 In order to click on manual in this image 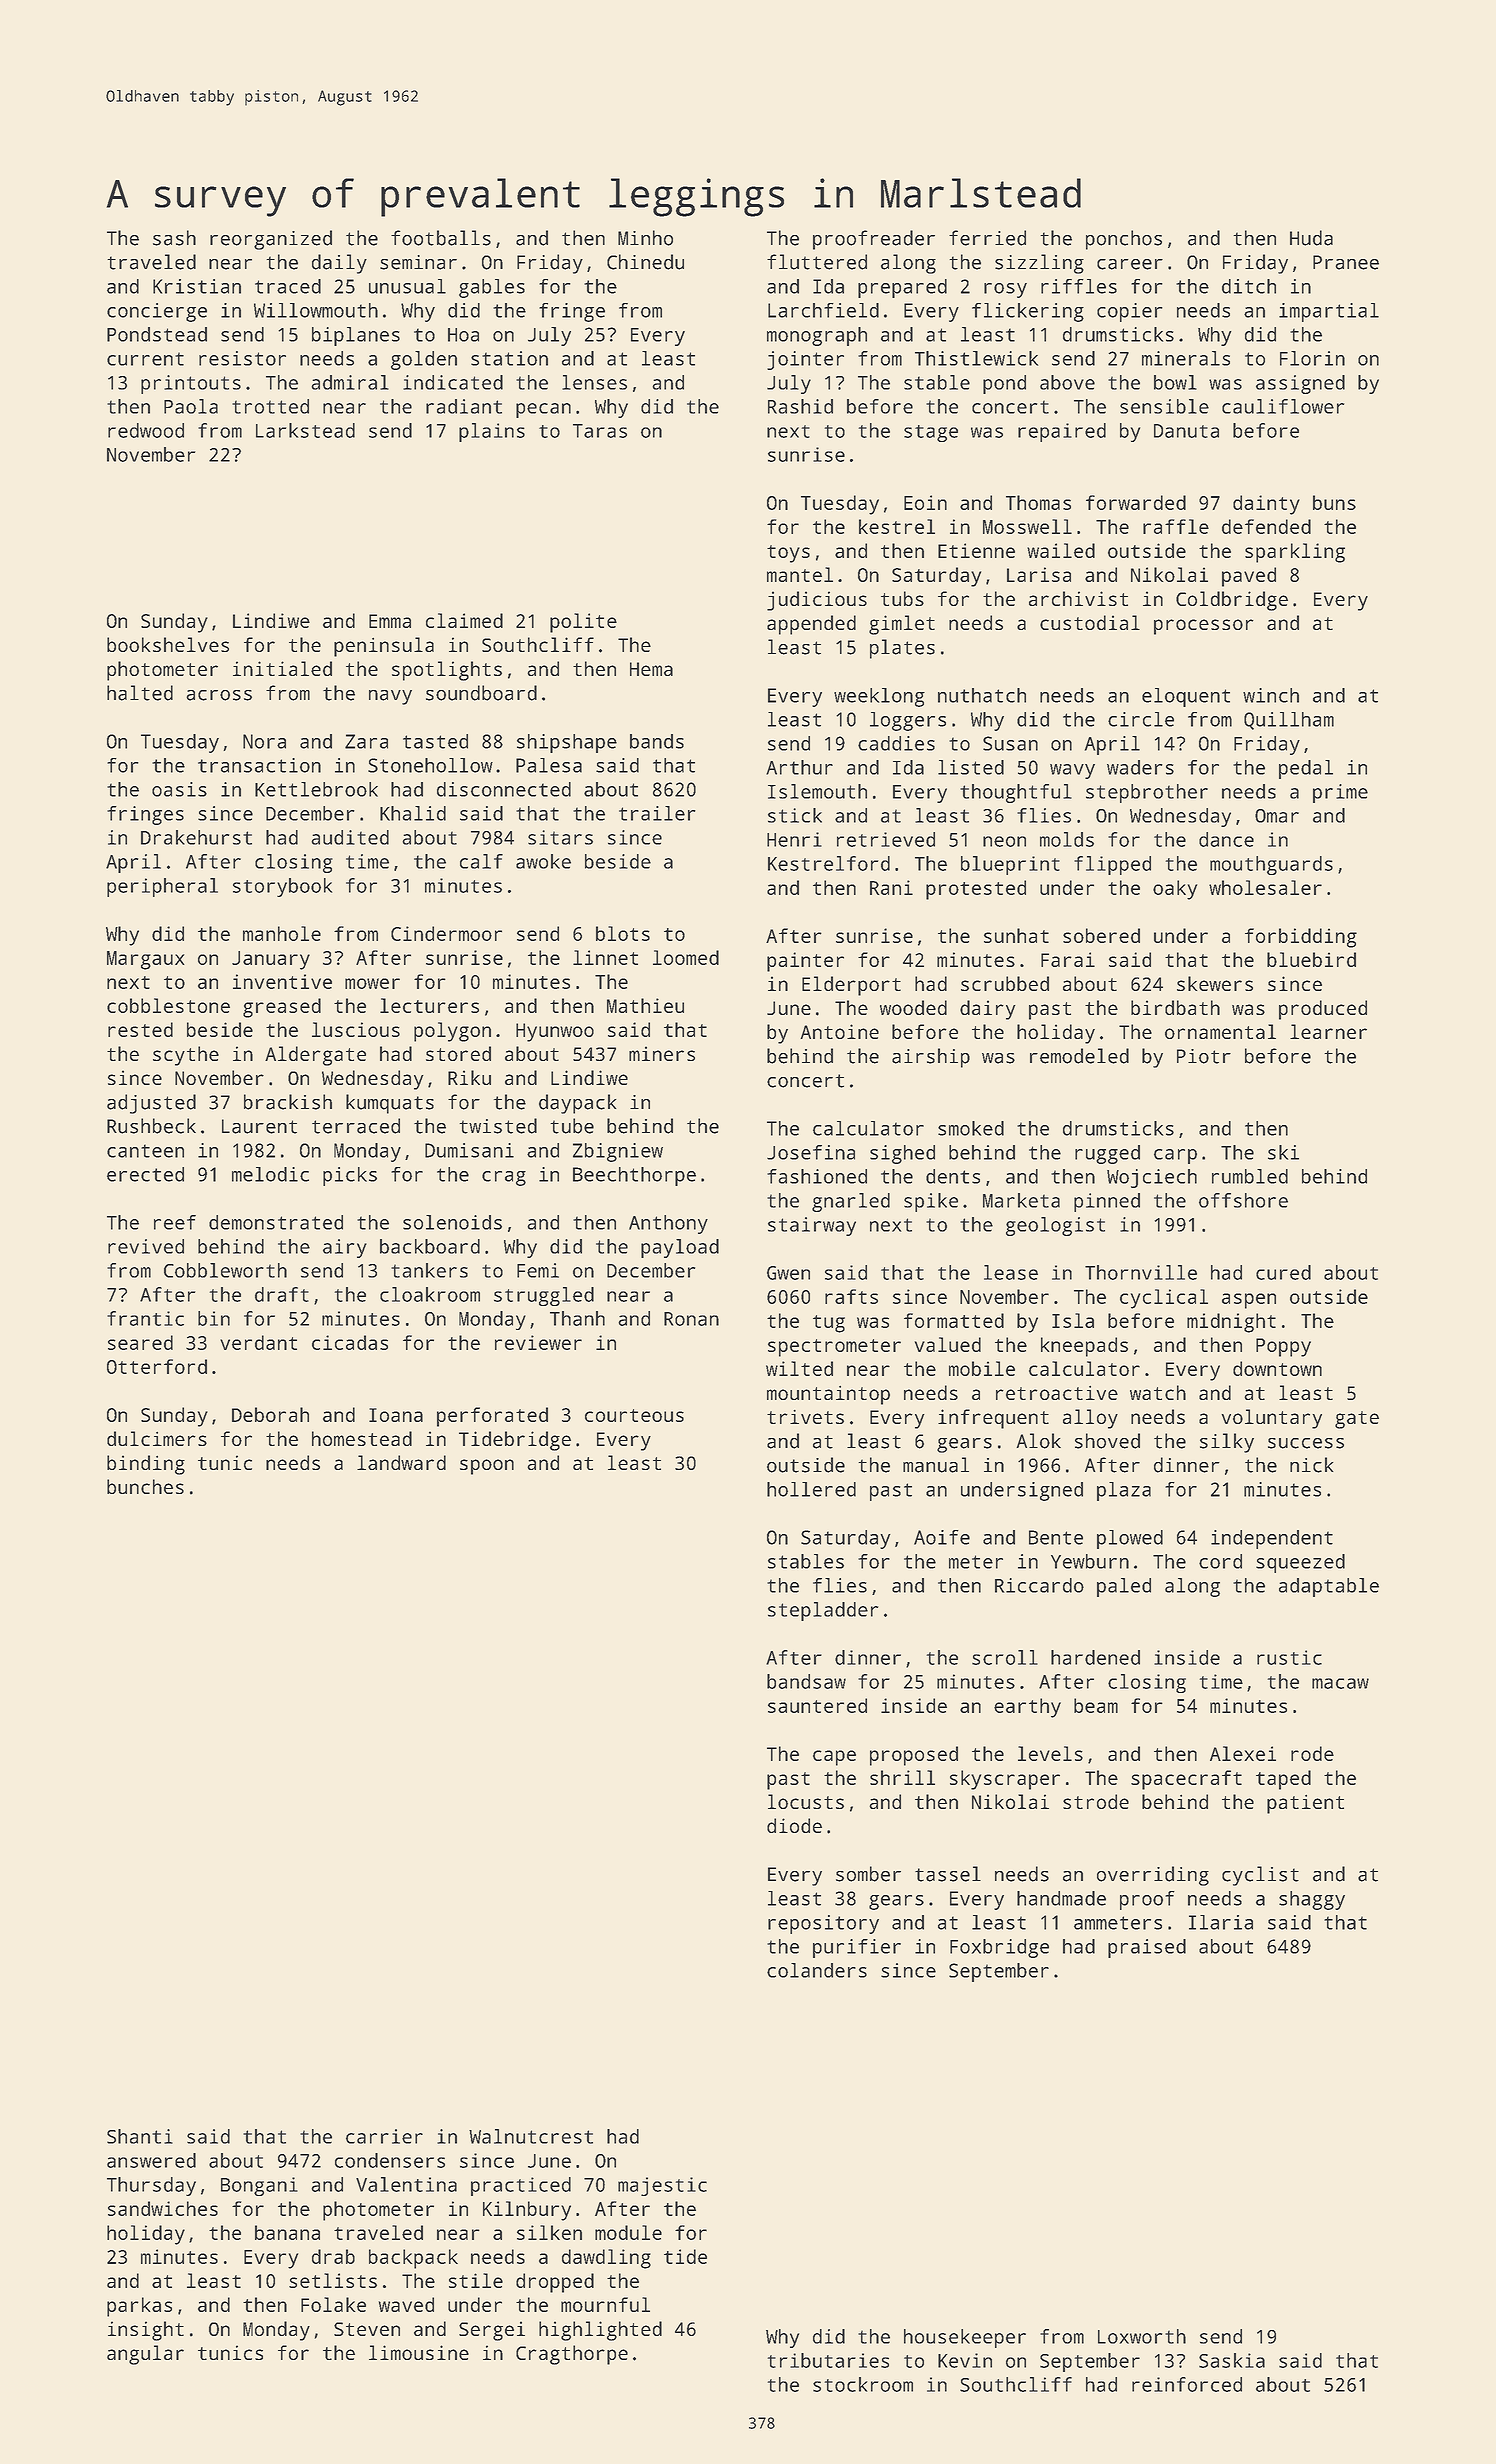, I will do `click(936, 1465)`.
